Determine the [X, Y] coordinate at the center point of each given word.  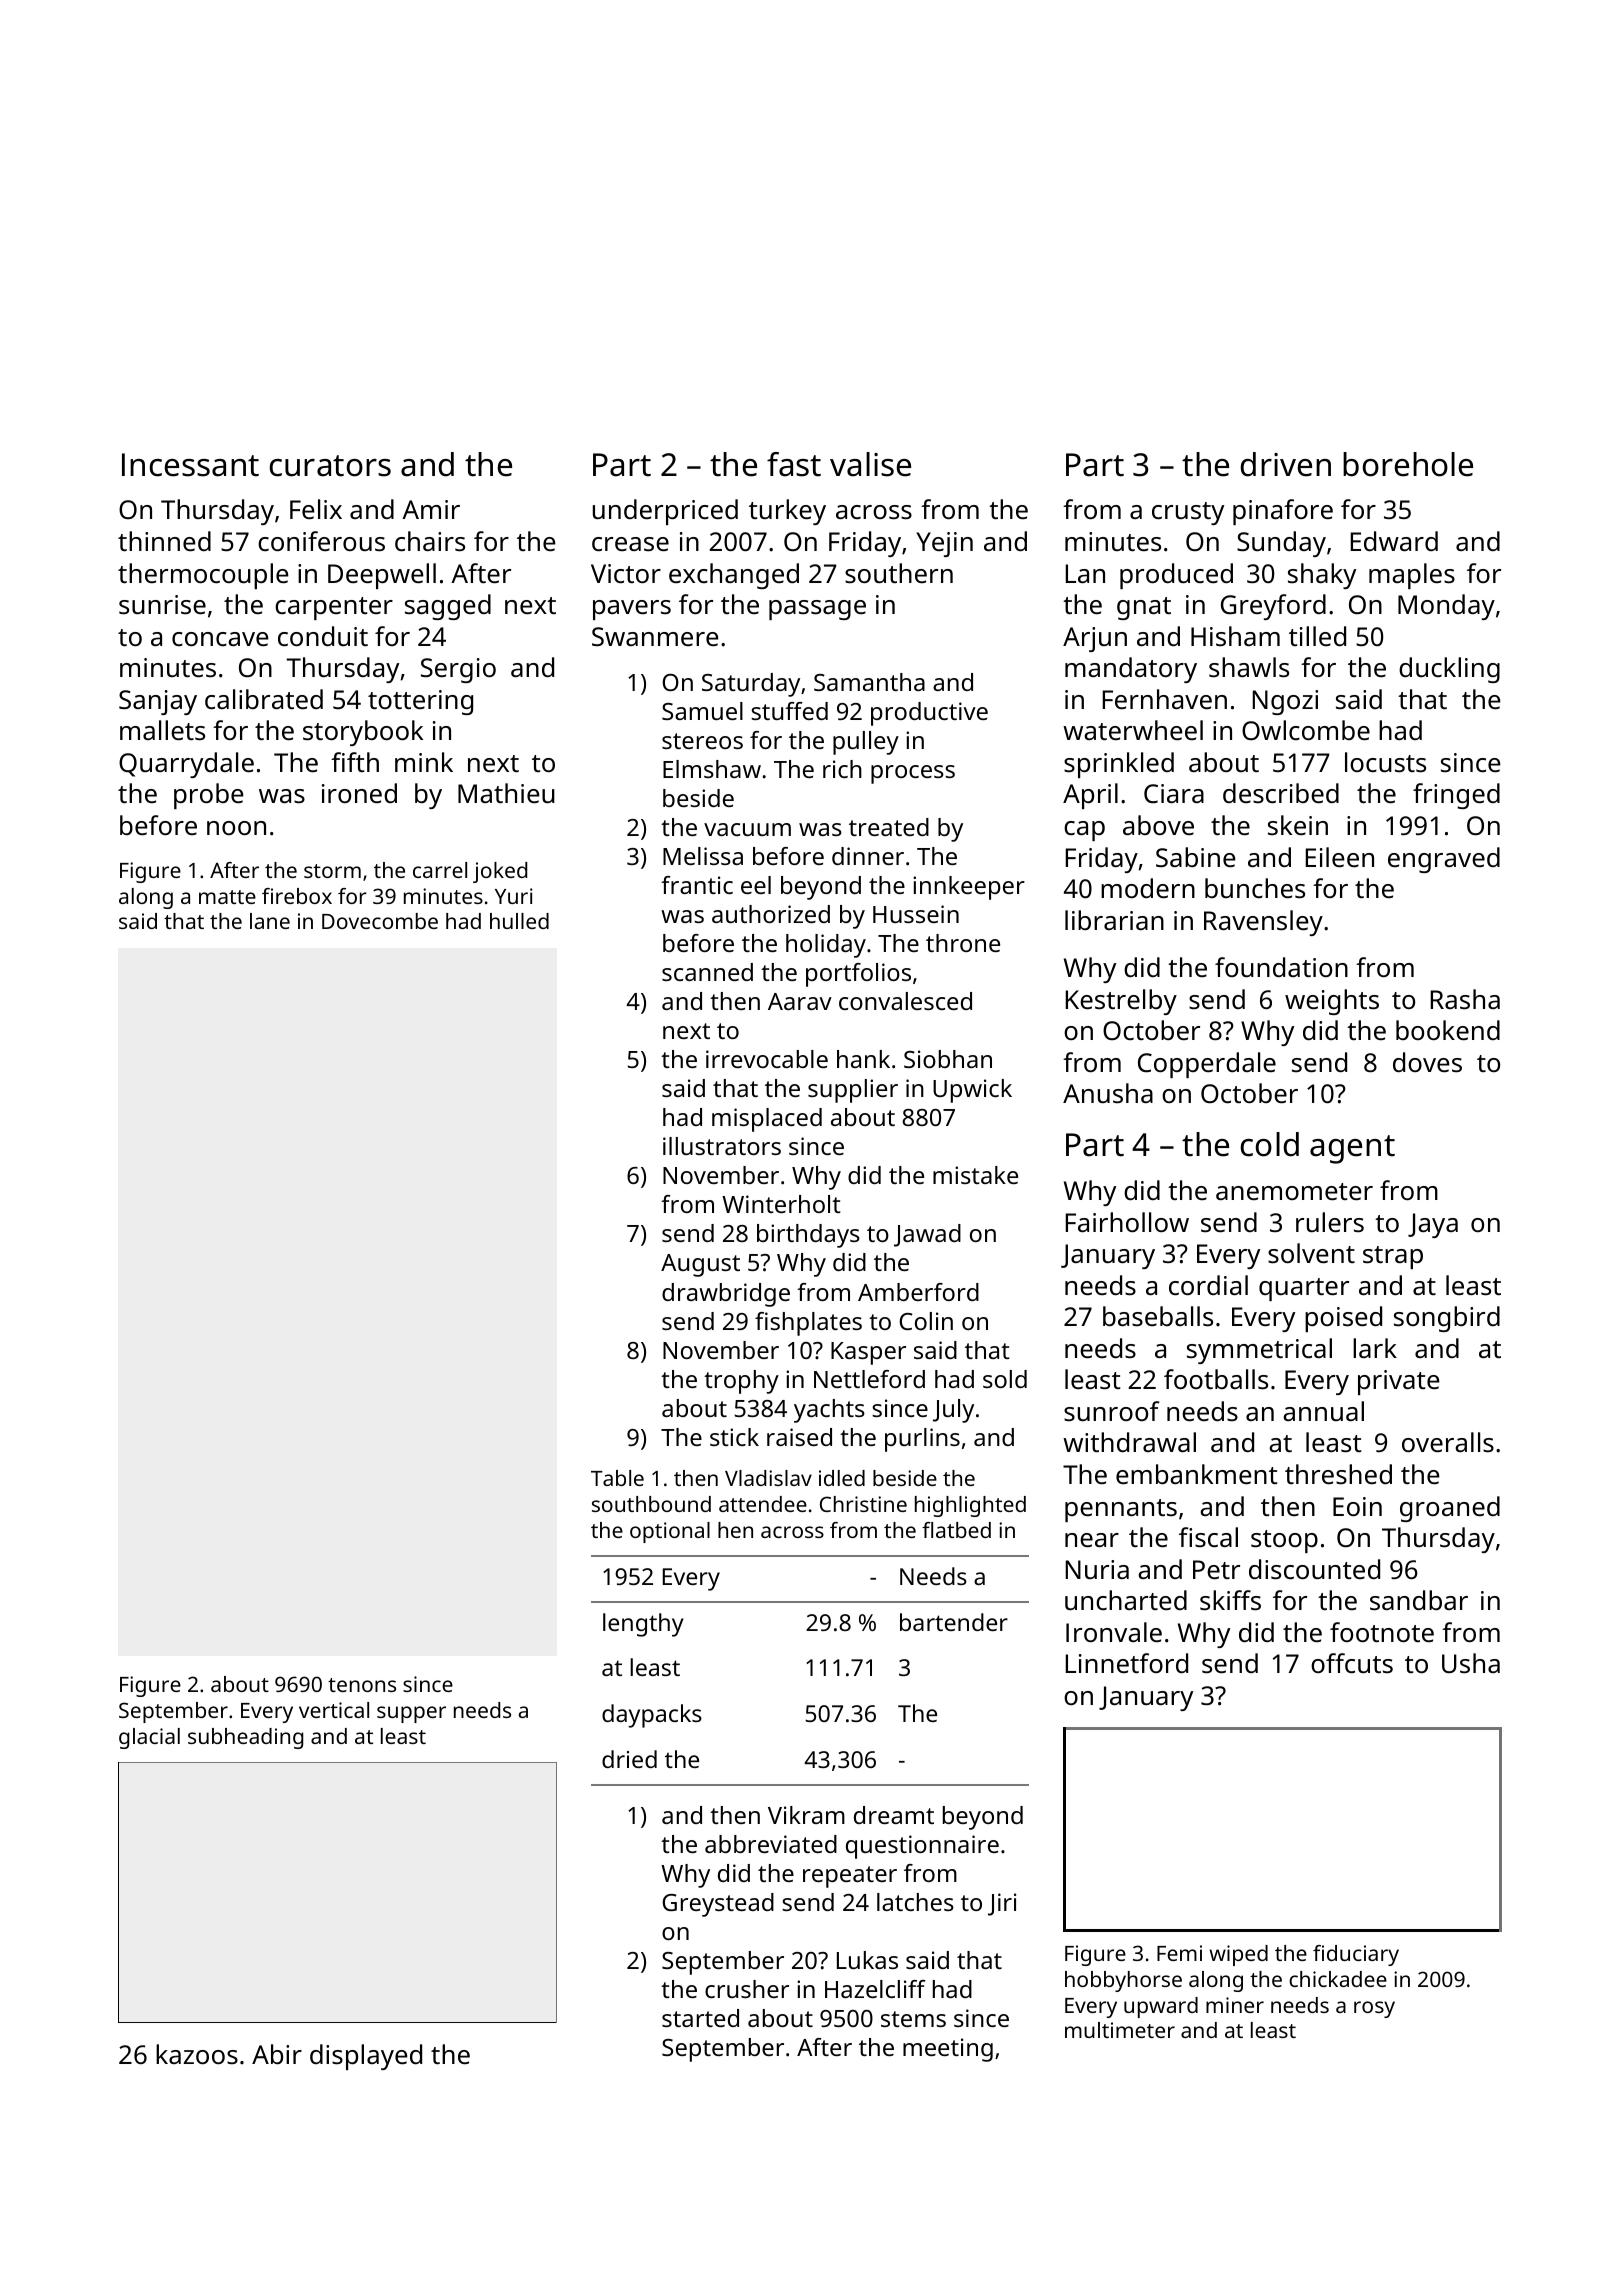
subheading [245, 1738]
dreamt [894, 1815]
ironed [359, 793]
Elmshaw [712, 769]
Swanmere [655, 636]
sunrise [162, 605]
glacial [149, 1738]
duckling [1449, 670]
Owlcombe [1306, 730]
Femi [1179, 1953]
